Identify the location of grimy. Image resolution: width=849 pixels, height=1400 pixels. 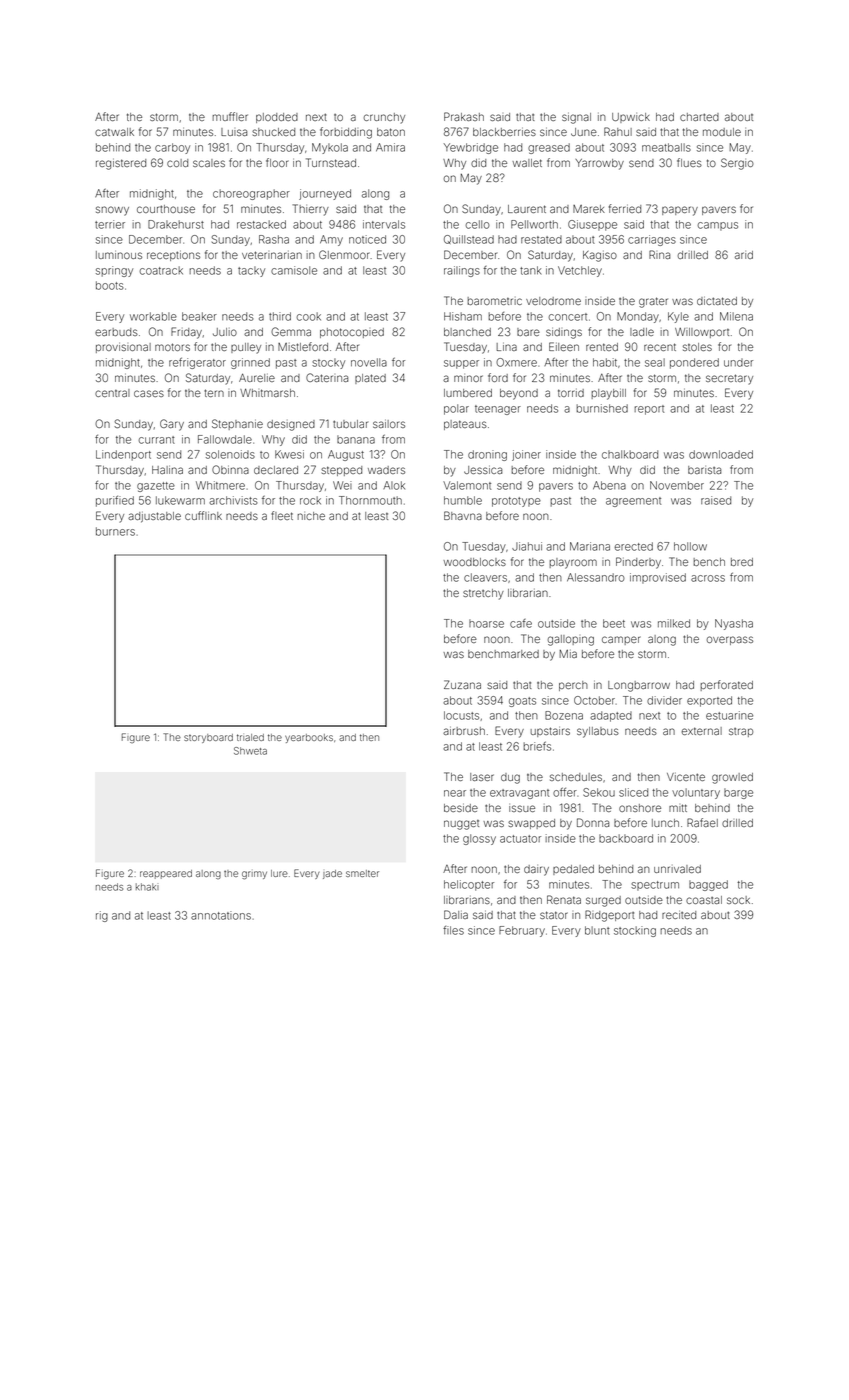
(254, 875).
